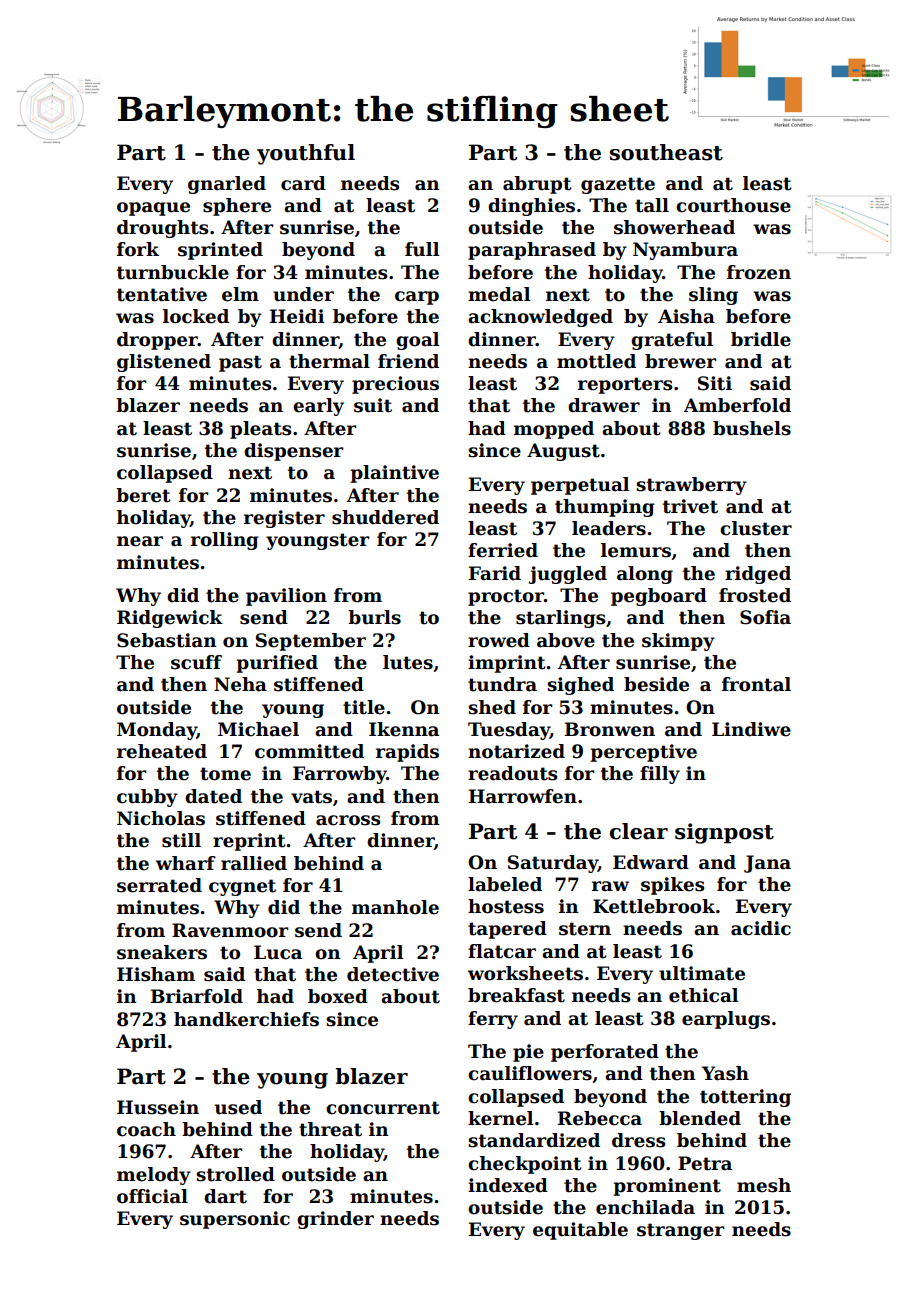  What do you see at coordinates (422, 249) in the screenshot?
I see `full` at bounding box center [422, 249].
